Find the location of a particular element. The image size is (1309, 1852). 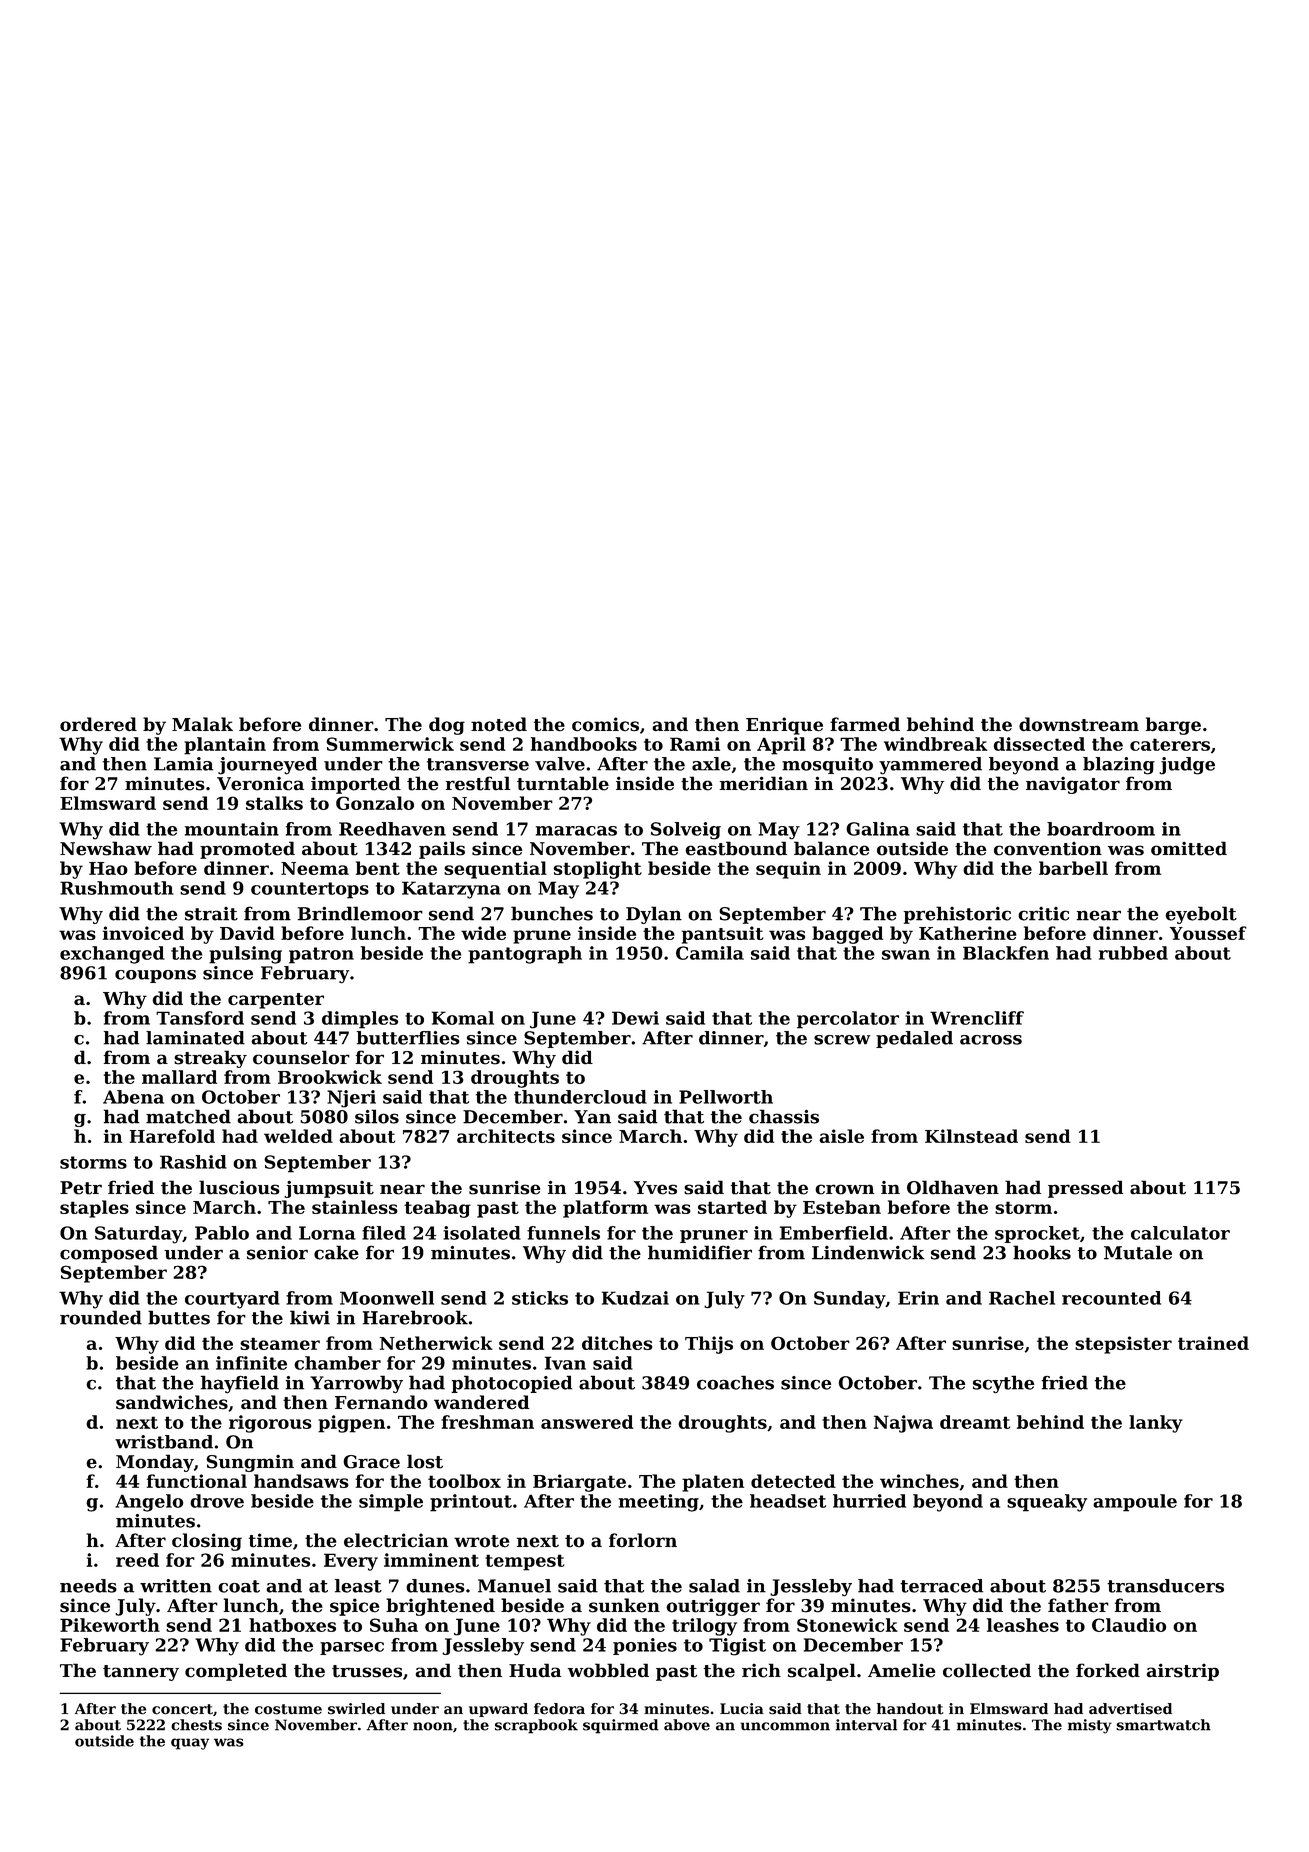

Rami is located at coordinates (695, 744).
